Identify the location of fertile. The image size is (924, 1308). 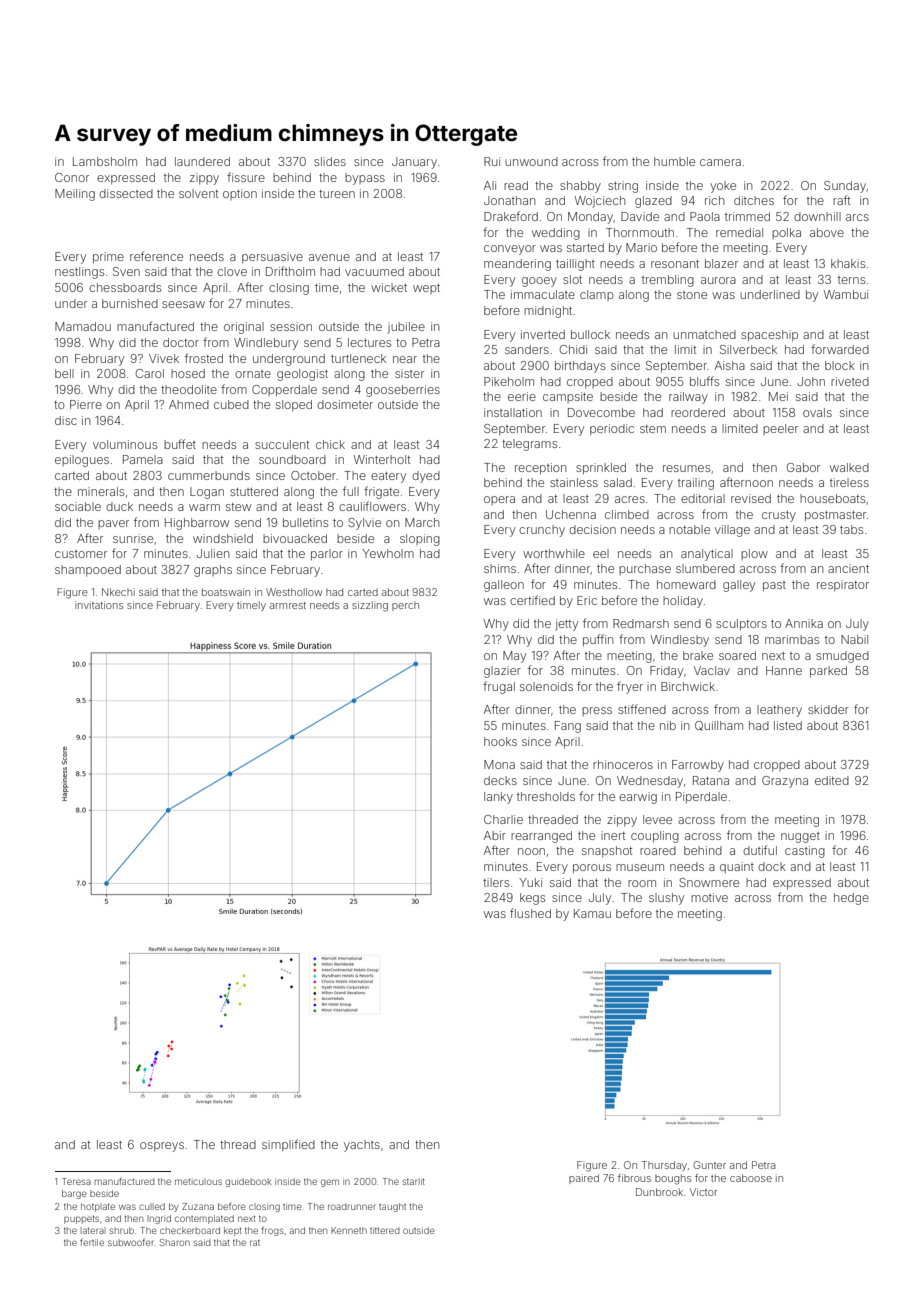
(92, 1242).
